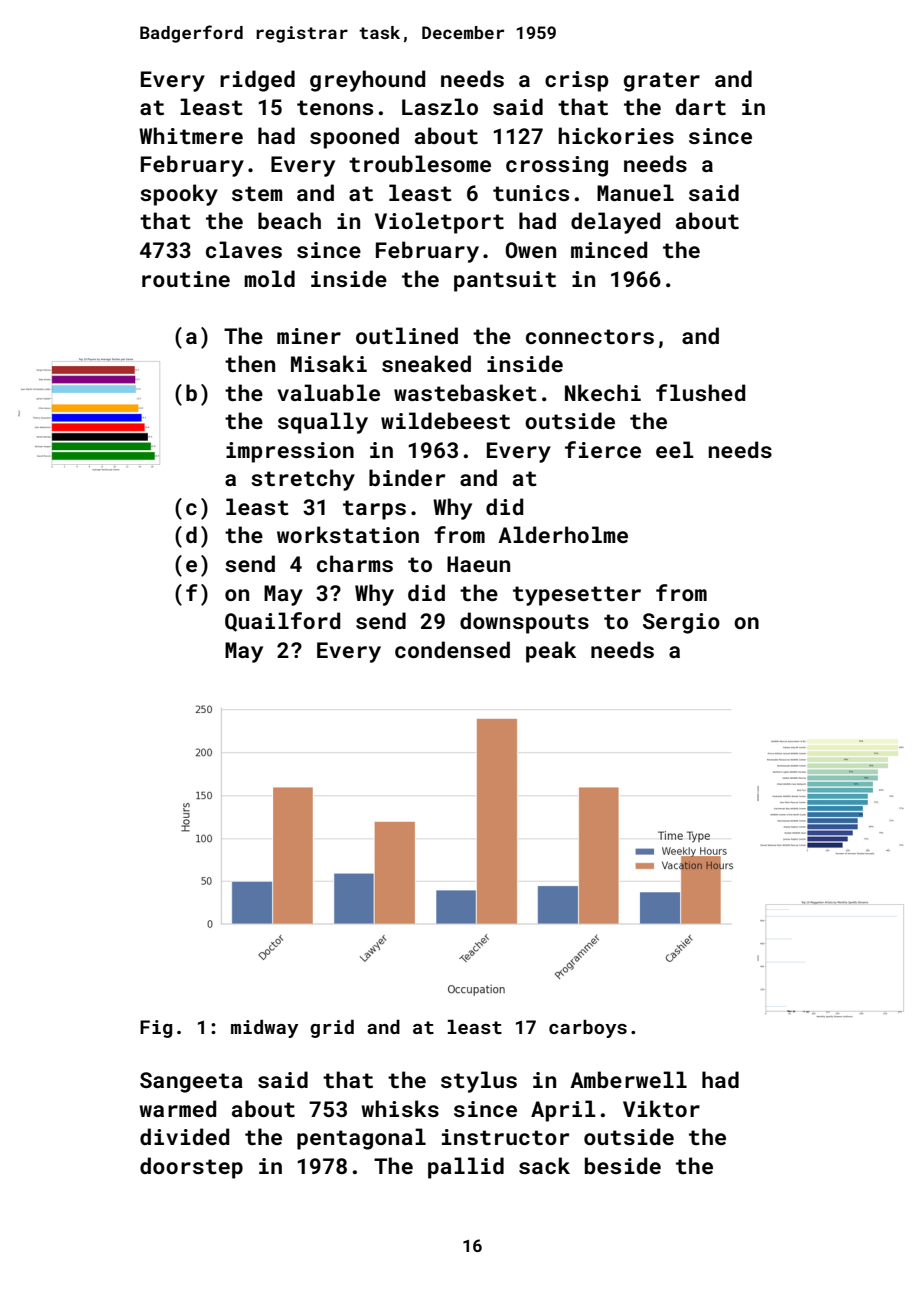 The image size is (924, 1314). Describe the element at coordinates (257, 81) in the screenshot. I see `ridged` at that location.
